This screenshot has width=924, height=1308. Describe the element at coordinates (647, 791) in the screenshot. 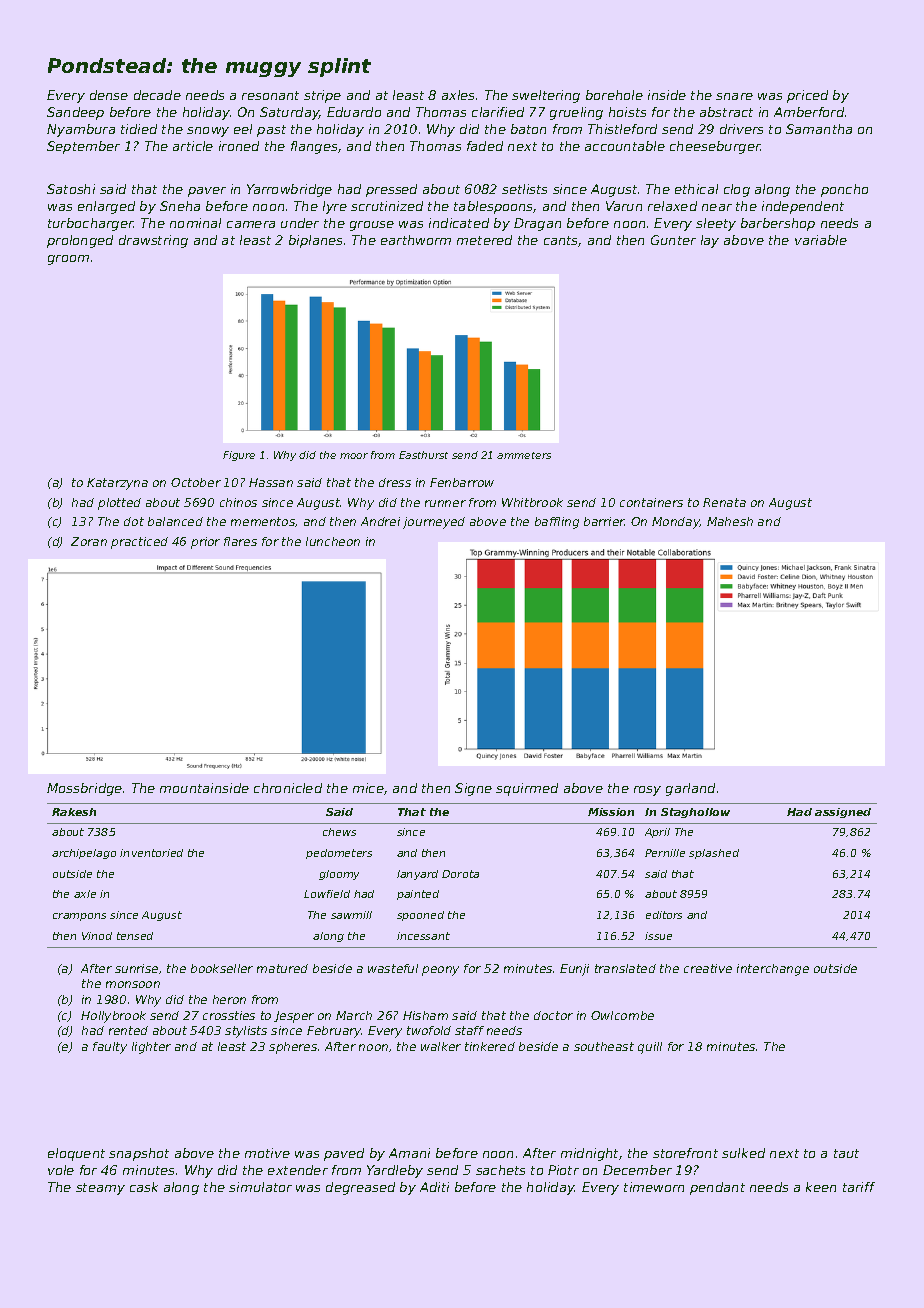

I see `rosy` at that location.
